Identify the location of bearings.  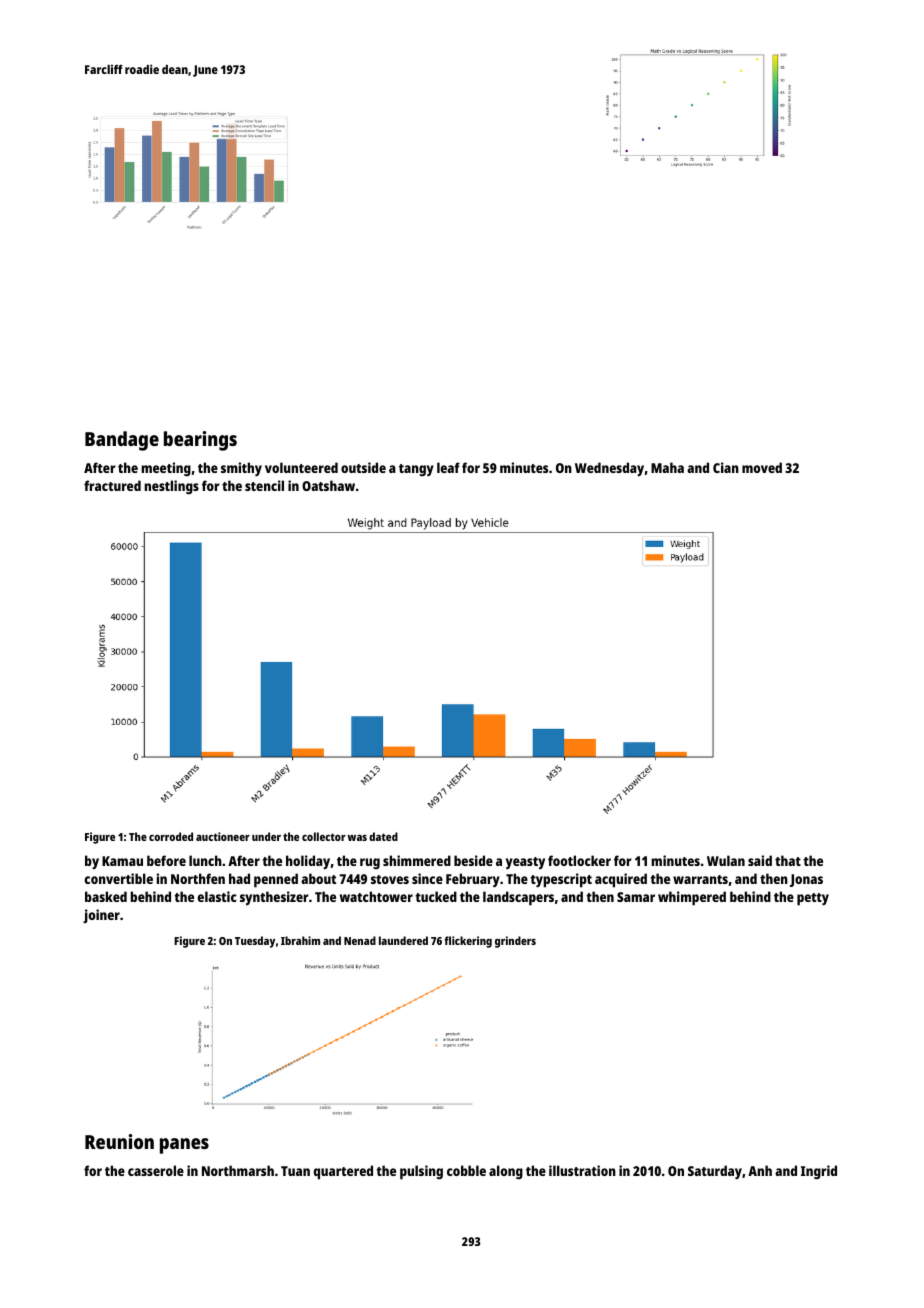
(200, 441).
